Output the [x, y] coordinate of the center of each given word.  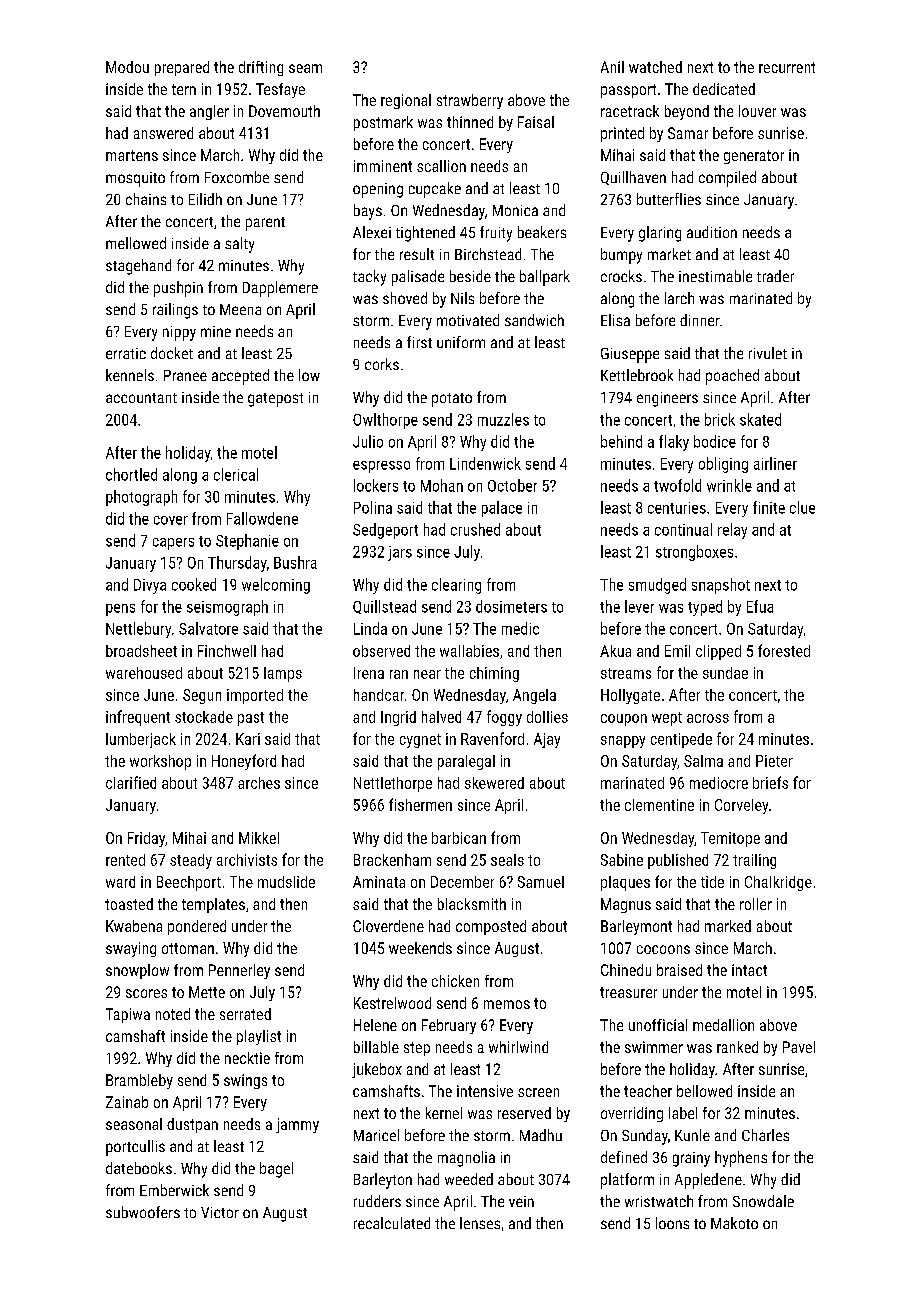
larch [679, 298]
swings [245, 1081]
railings [175, 311]
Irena [369, 673]
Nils [462, 298]
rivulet [768, 353]
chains [146, 199]
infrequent [138, 718]
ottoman [188, 948]
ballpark [545, 278]
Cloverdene [388, 926]
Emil [677, 651]
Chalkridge [778, 883]
